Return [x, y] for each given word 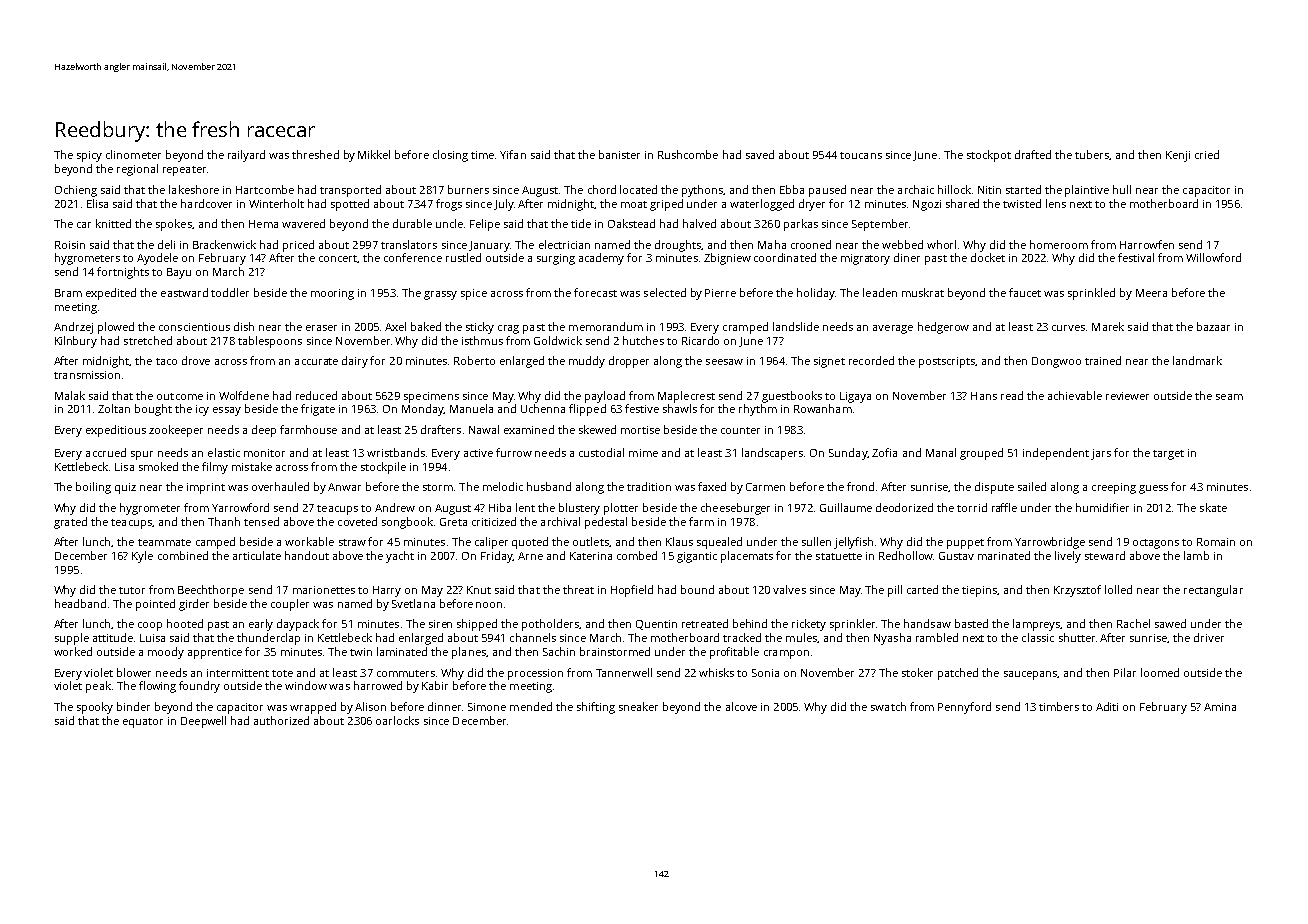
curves [1068, 328]
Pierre [720, 293]
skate [1213, 507]
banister [619, 154]
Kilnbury [76, 342]
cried [1207, 154]
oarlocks [397, 720]
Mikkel [374, 154]
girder [194, 605]
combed [637, 555]
